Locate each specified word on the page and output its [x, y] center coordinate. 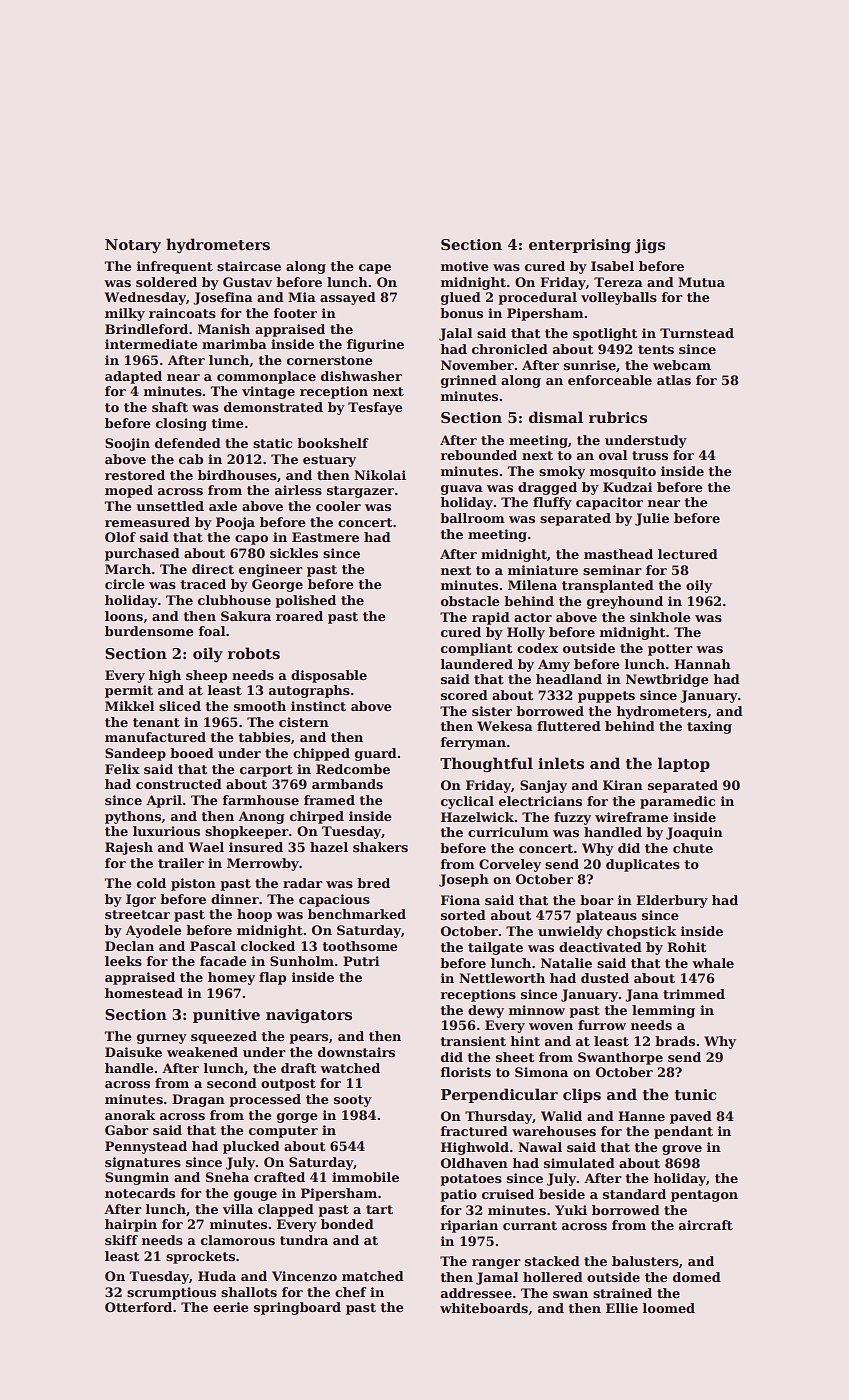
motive [465, 266]
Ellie [622, 1308]
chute [693, 848]
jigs [650, 246]
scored [464, 695]
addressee [476, 1293]
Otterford [138, 1307]
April [164, 801]
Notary [133, 246]
